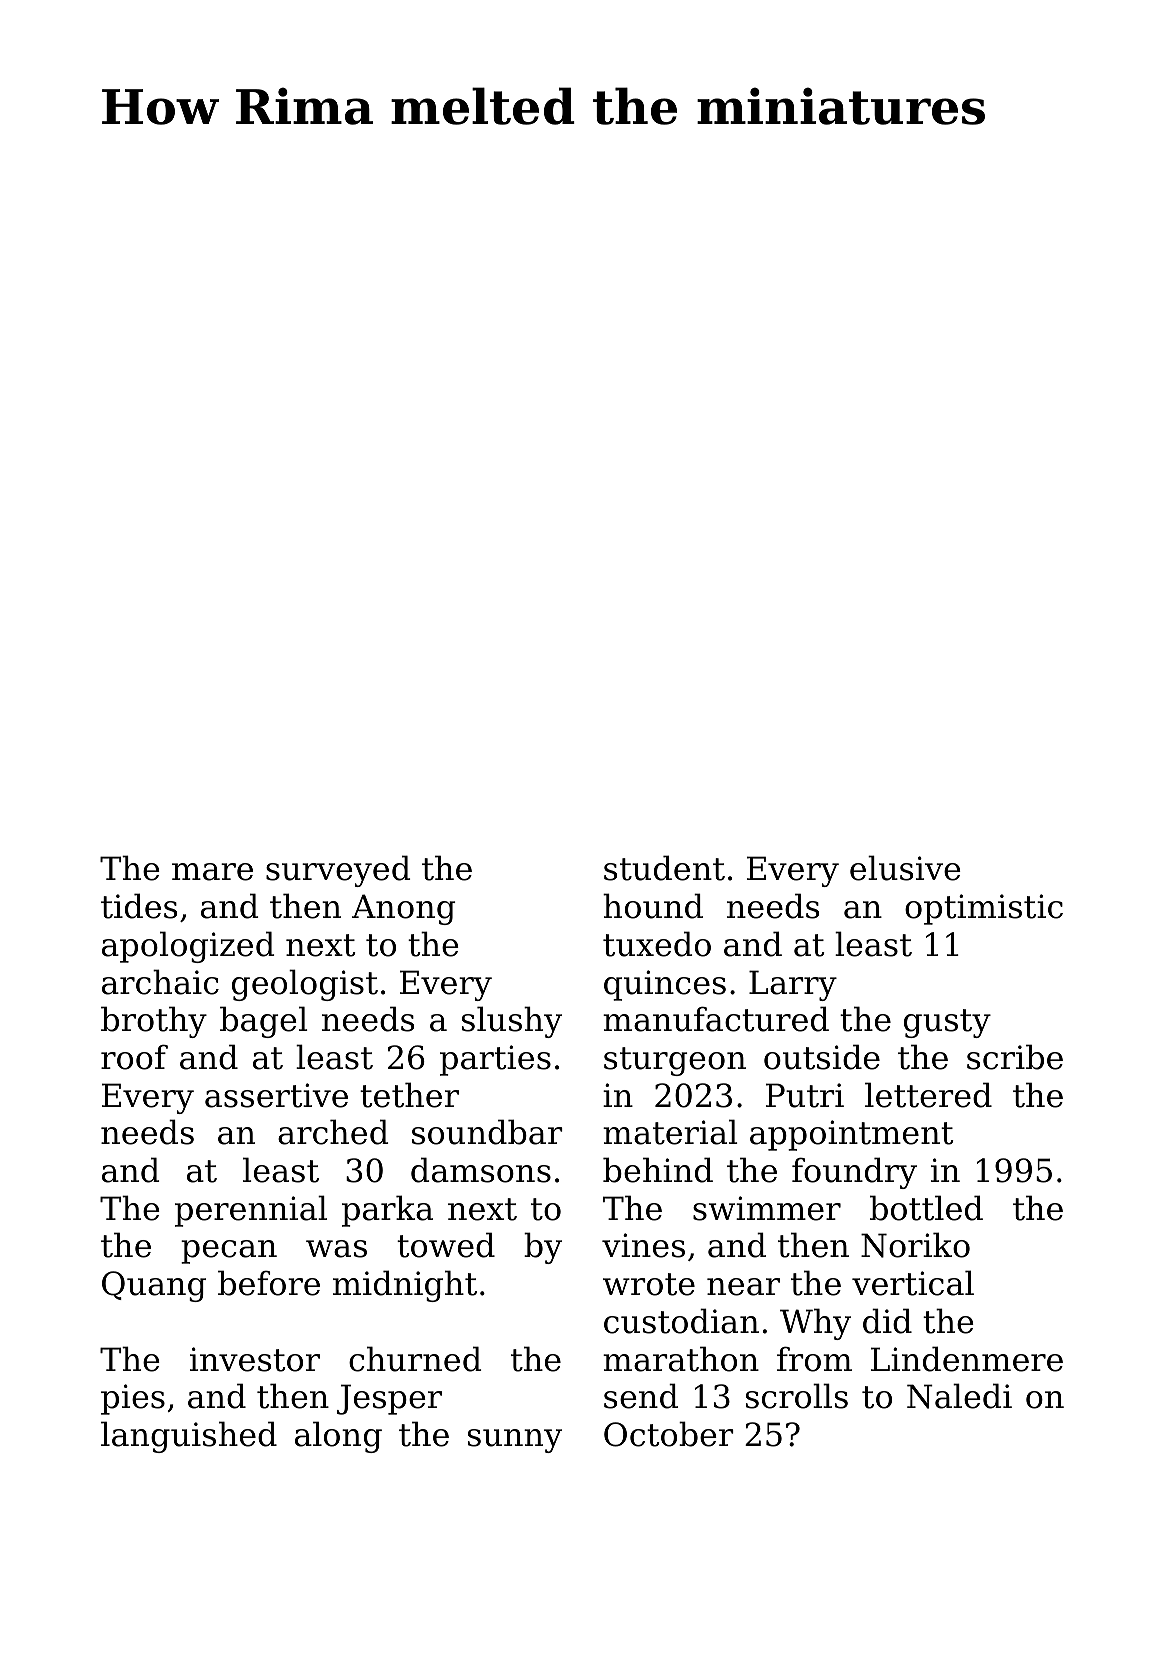 The height and width of the screenshot is (1654, 1165). I want to click on churned, so click(415, 1359).
